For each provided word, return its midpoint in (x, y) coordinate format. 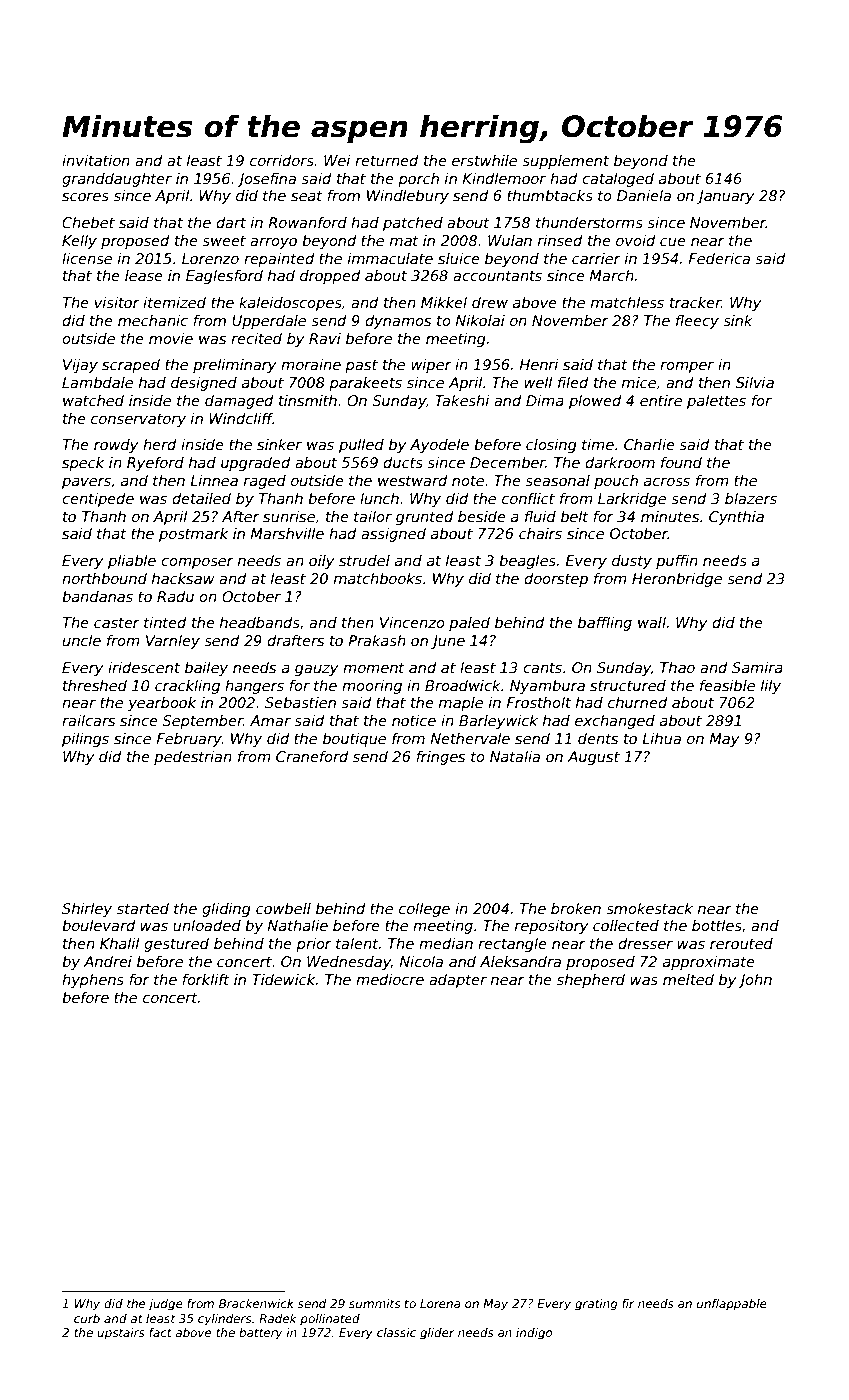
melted (688, 979)
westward (413, 480)
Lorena (440, 1303)
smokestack (649, 908)
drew (490, 302)
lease (144, 275)
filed (573, 382)
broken (576, 908)
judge (165, 1305)
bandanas (97, 596)
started (143, 908)
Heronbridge (677, 580)
